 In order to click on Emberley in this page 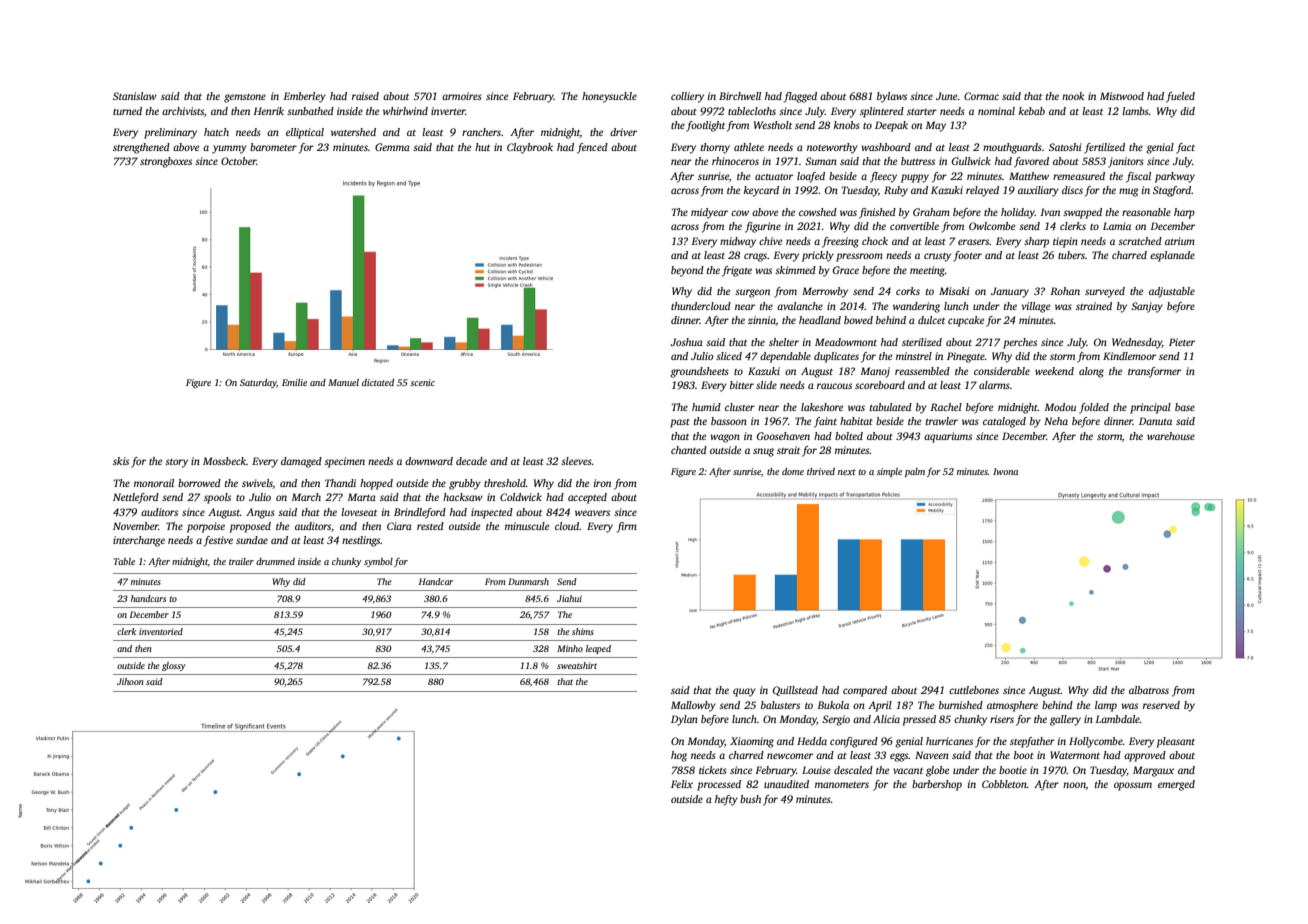, I will do `click(304, 97)`.
